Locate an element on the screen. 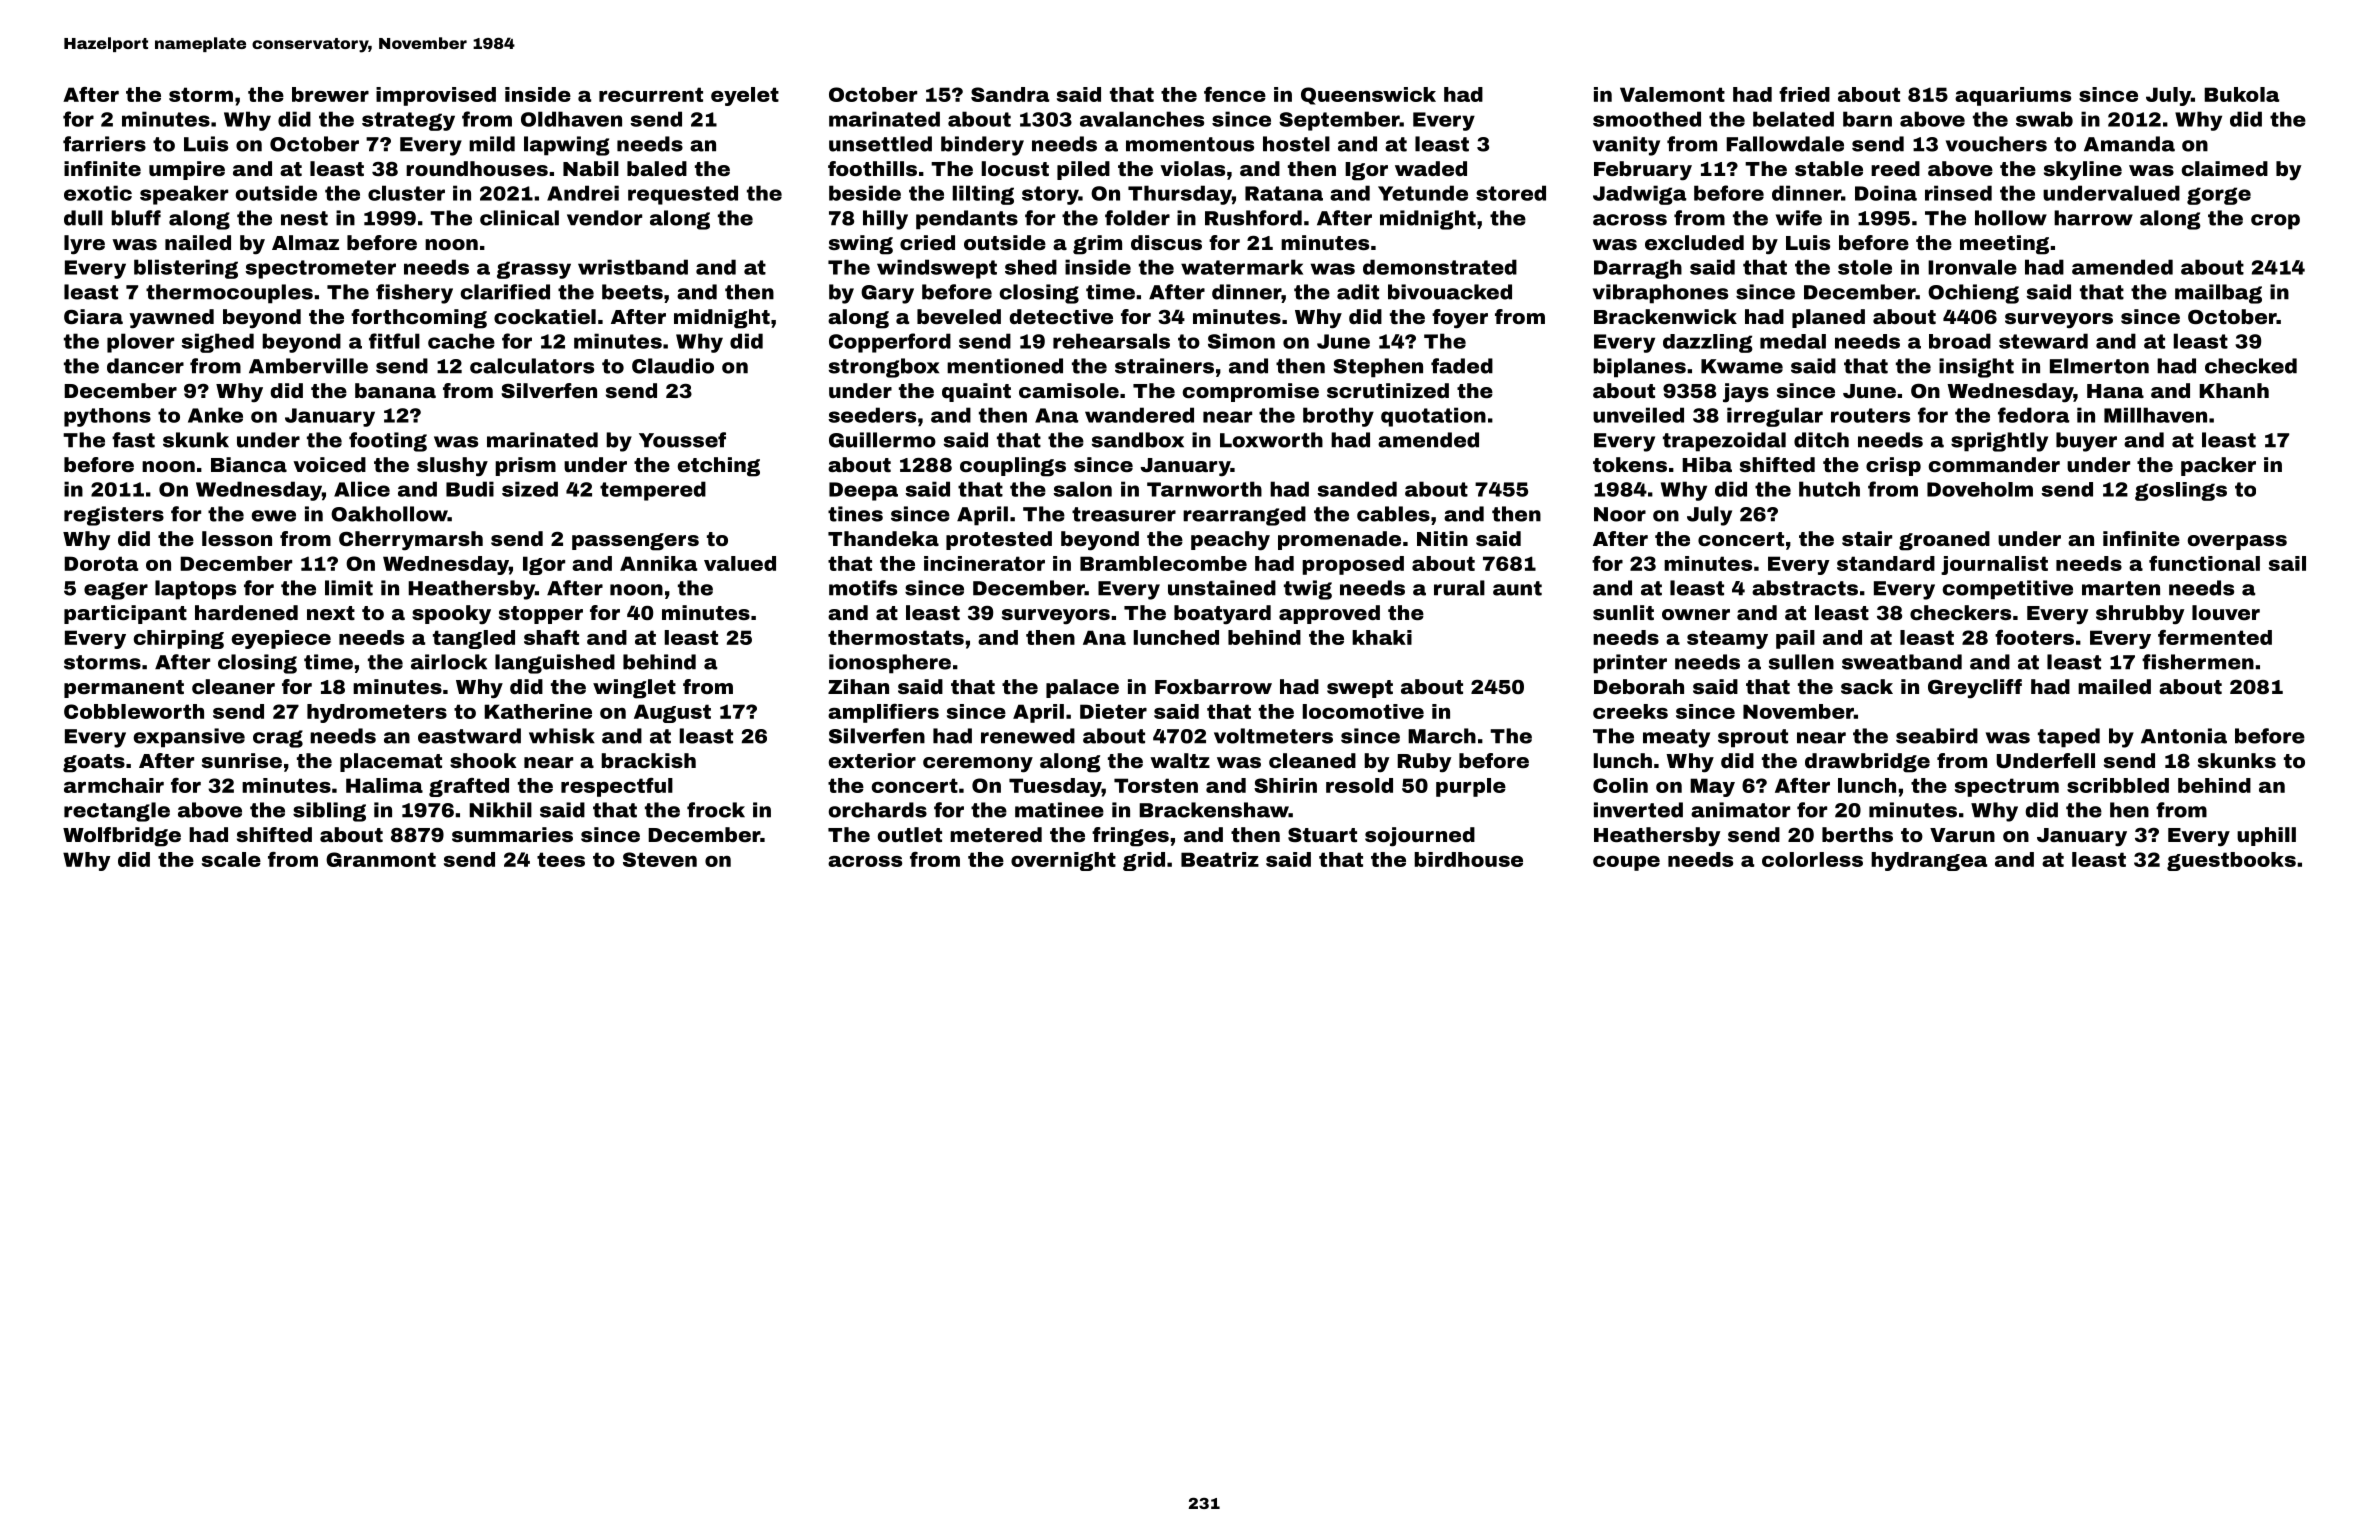  grid is located at coordinates (1144, 861).
